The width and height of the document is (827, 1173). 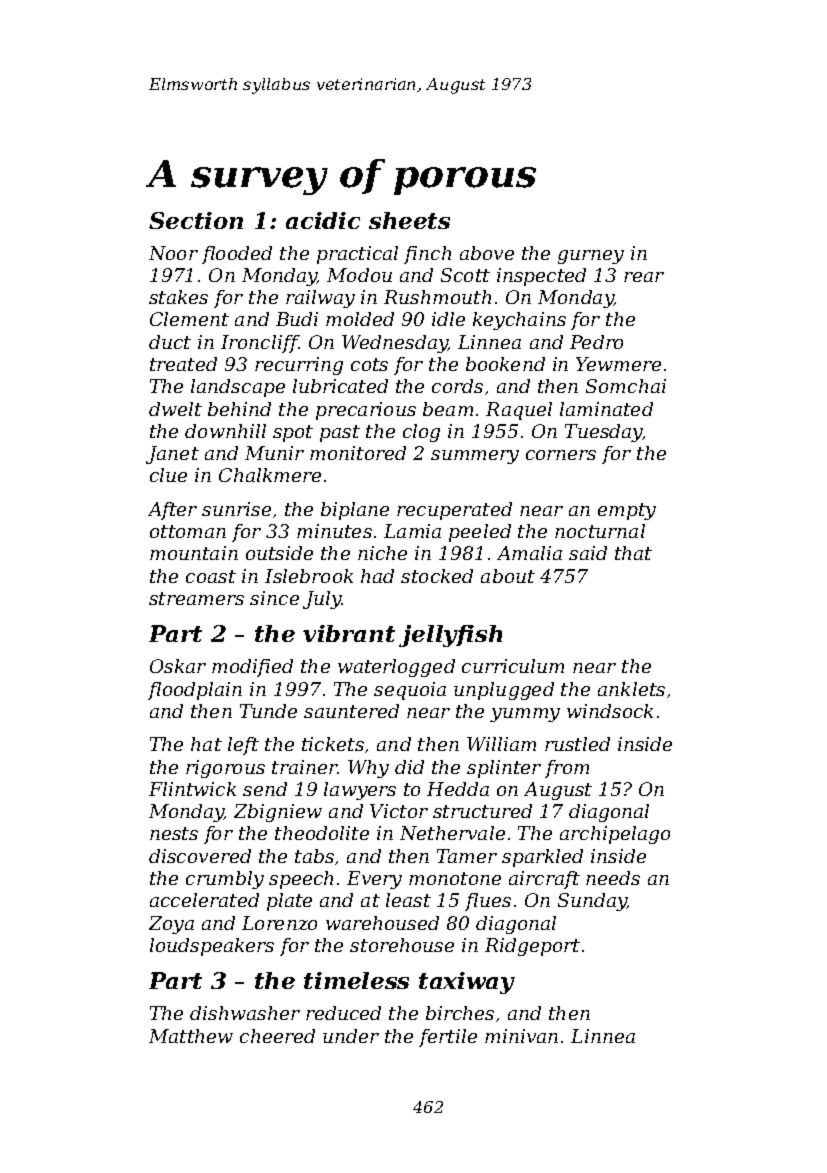 I want to click on Munir, so click(x=274, y=453).
